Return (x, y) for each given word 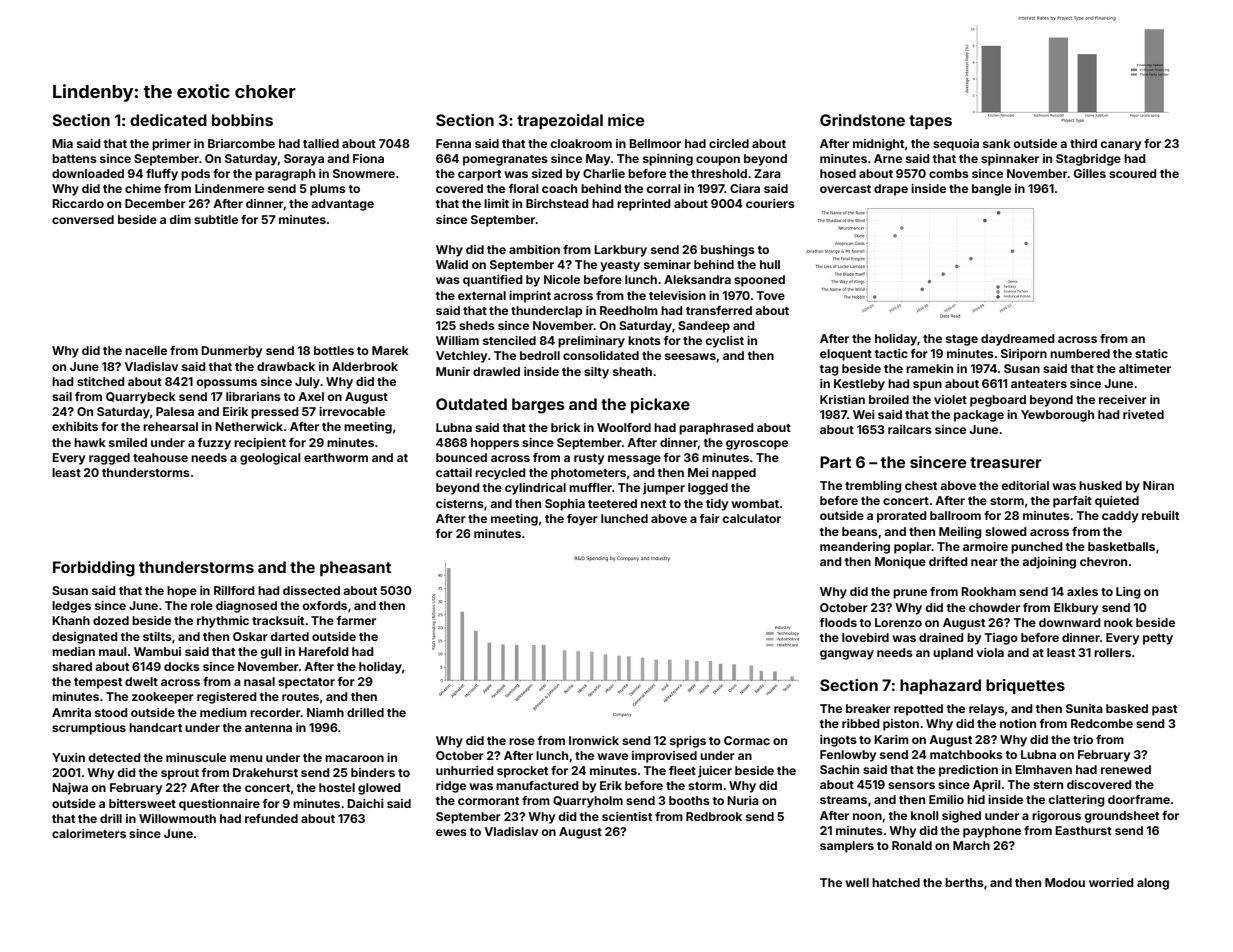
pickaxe (660, 405)
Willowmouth (177, 818)
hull (770, 264)
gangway (847, 655)
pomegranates (505, 160)
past (1164, 710)
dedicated (168, 120)
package (979, 416)
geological (270, 459)
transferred (719, 310)
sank (997, 143)
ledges (71, 607)
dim (180, 219)
